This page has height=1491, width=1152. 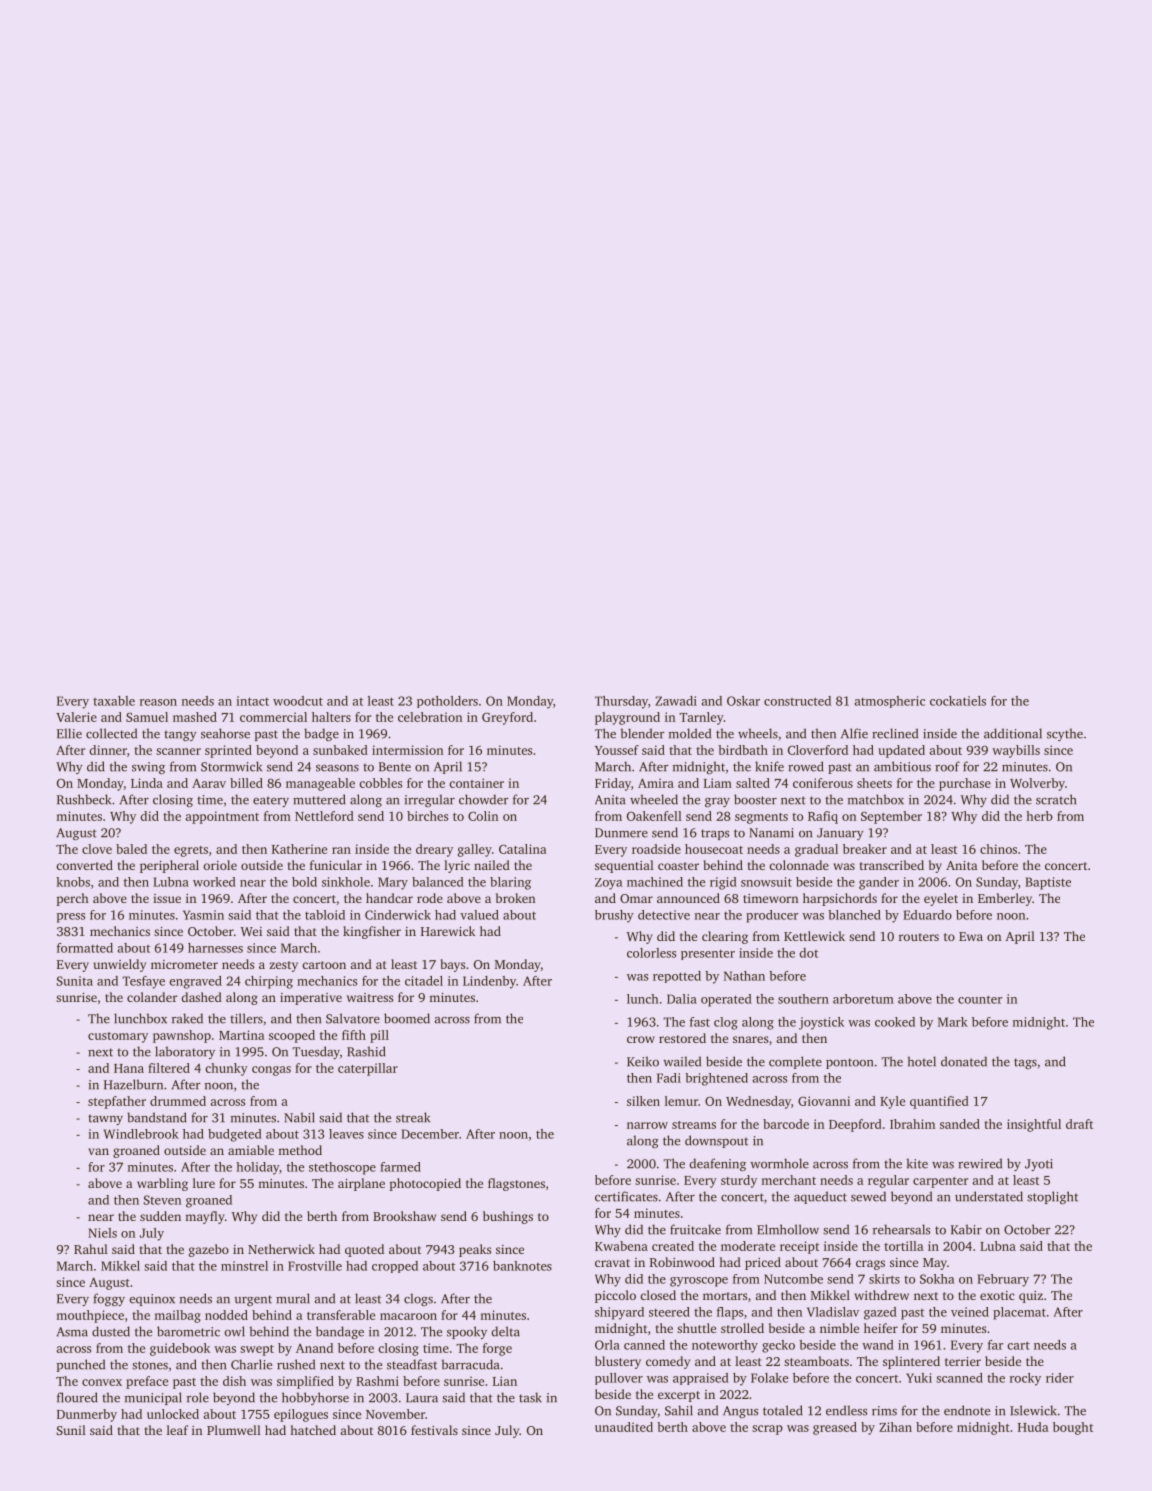 What do you see at coordinates (654, 799) in the page?
I see `wheeled` at bounding box center [654, 799].
